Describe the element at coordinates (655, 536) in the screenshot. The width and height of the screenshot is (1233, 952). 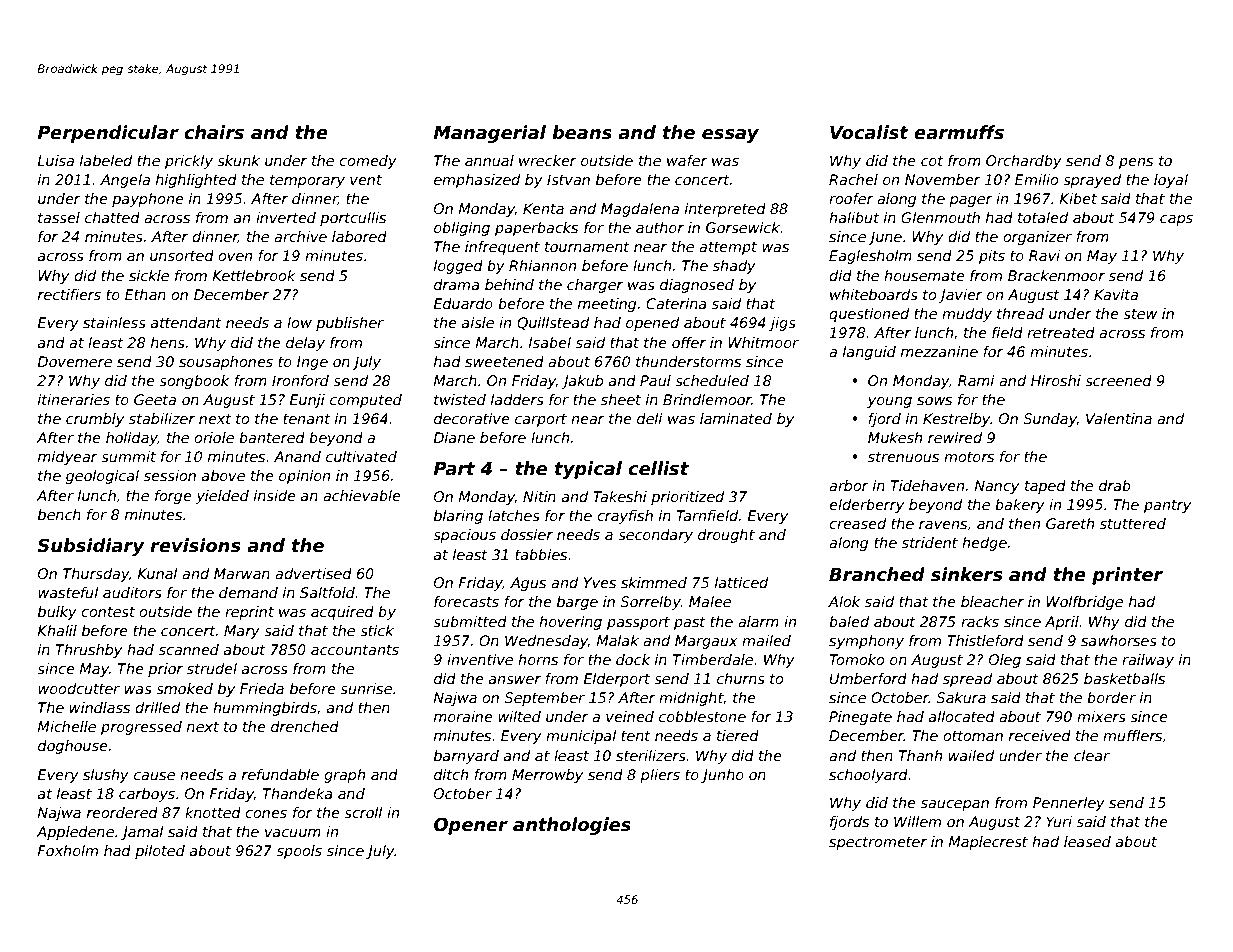
I see `secondary` at that location.
